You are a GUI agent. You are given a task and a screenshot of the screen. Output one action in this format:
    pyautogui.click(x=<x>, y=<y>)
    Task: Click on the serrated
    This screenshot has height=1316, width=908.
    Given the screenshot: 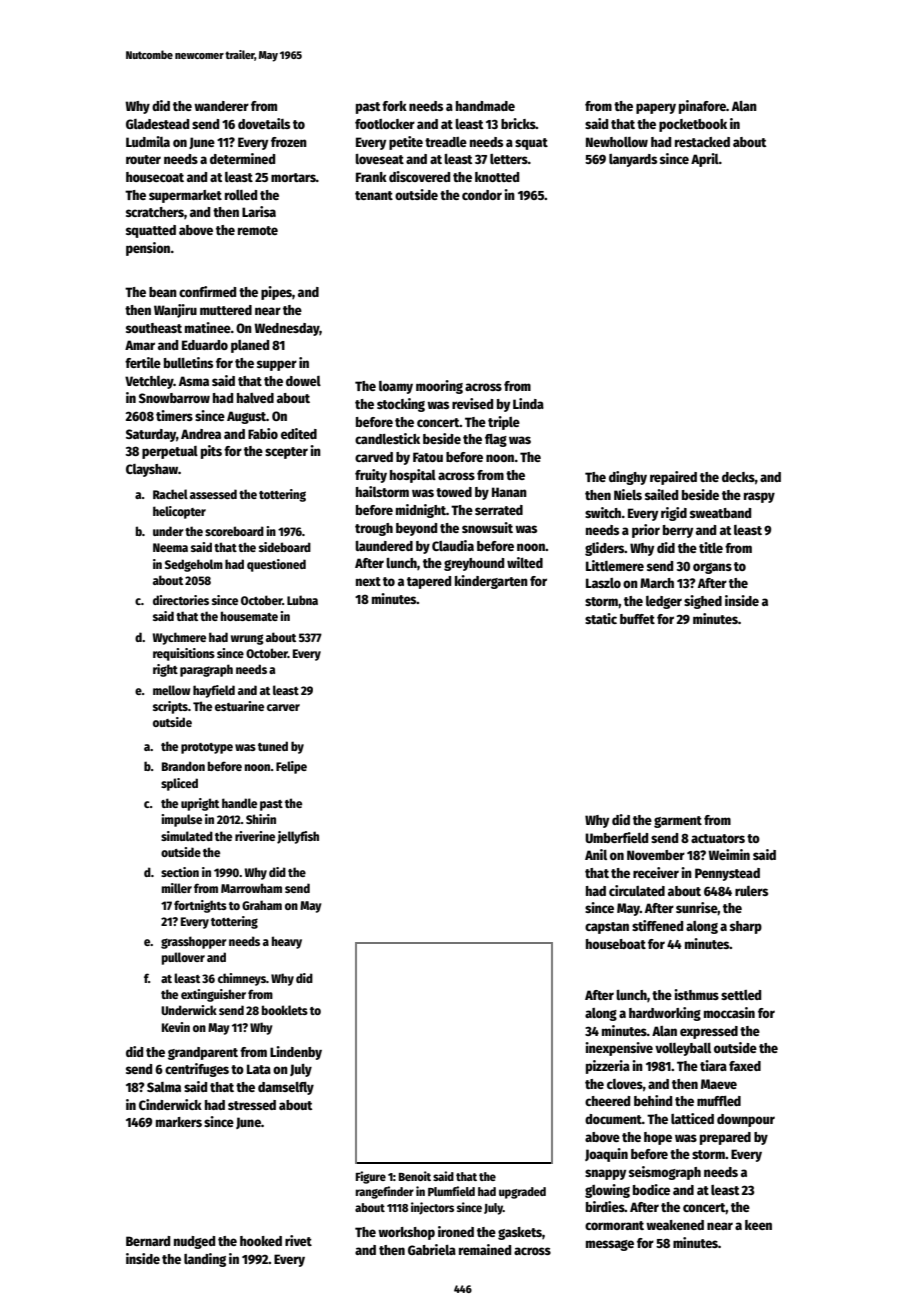 What is the action you would take?
    pyautogui.click(x=499, y=510)
